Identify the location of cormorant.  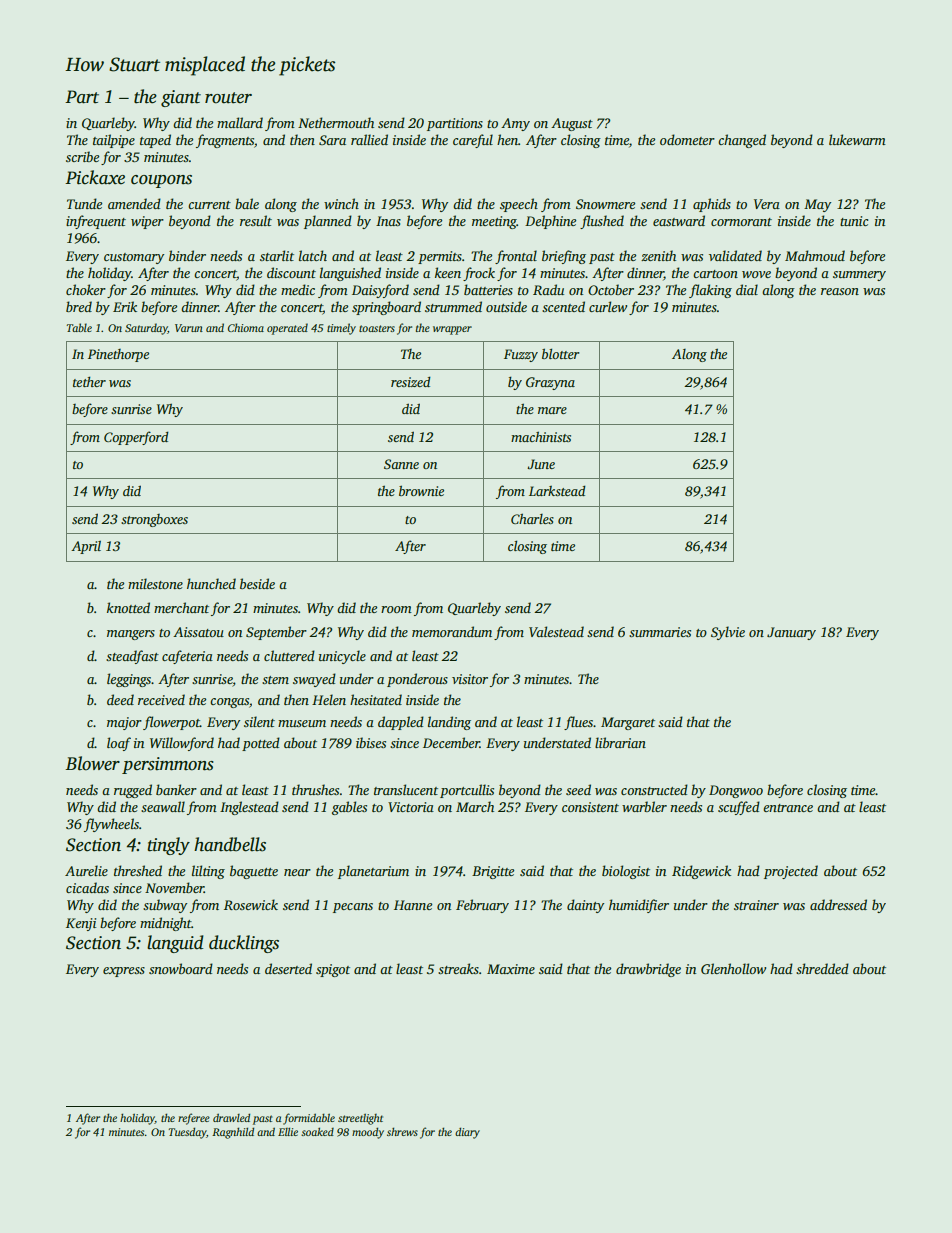
(741, 222).
